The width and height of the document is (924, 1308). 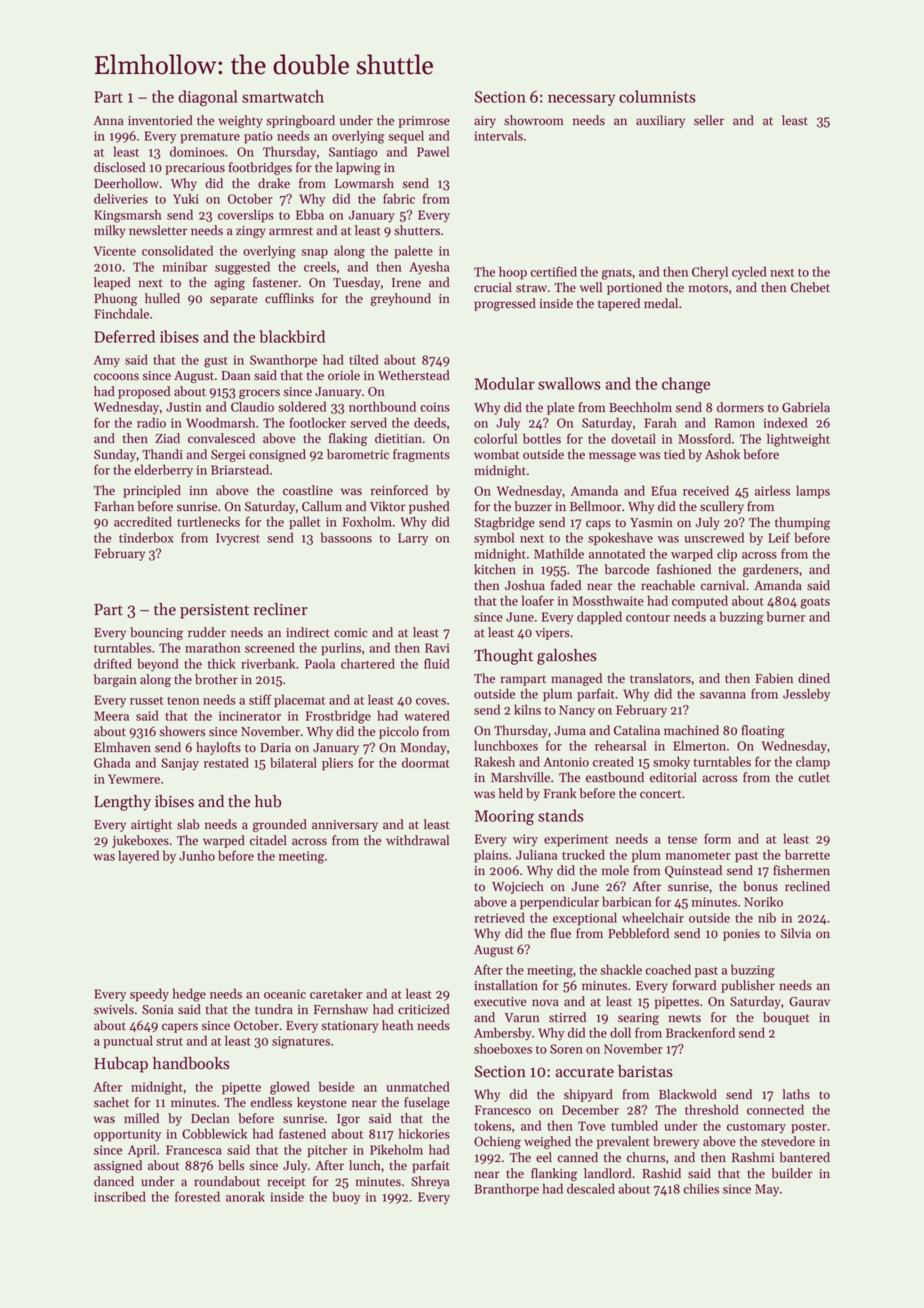 I want to click on Leif, so click(x=779, y=537).
